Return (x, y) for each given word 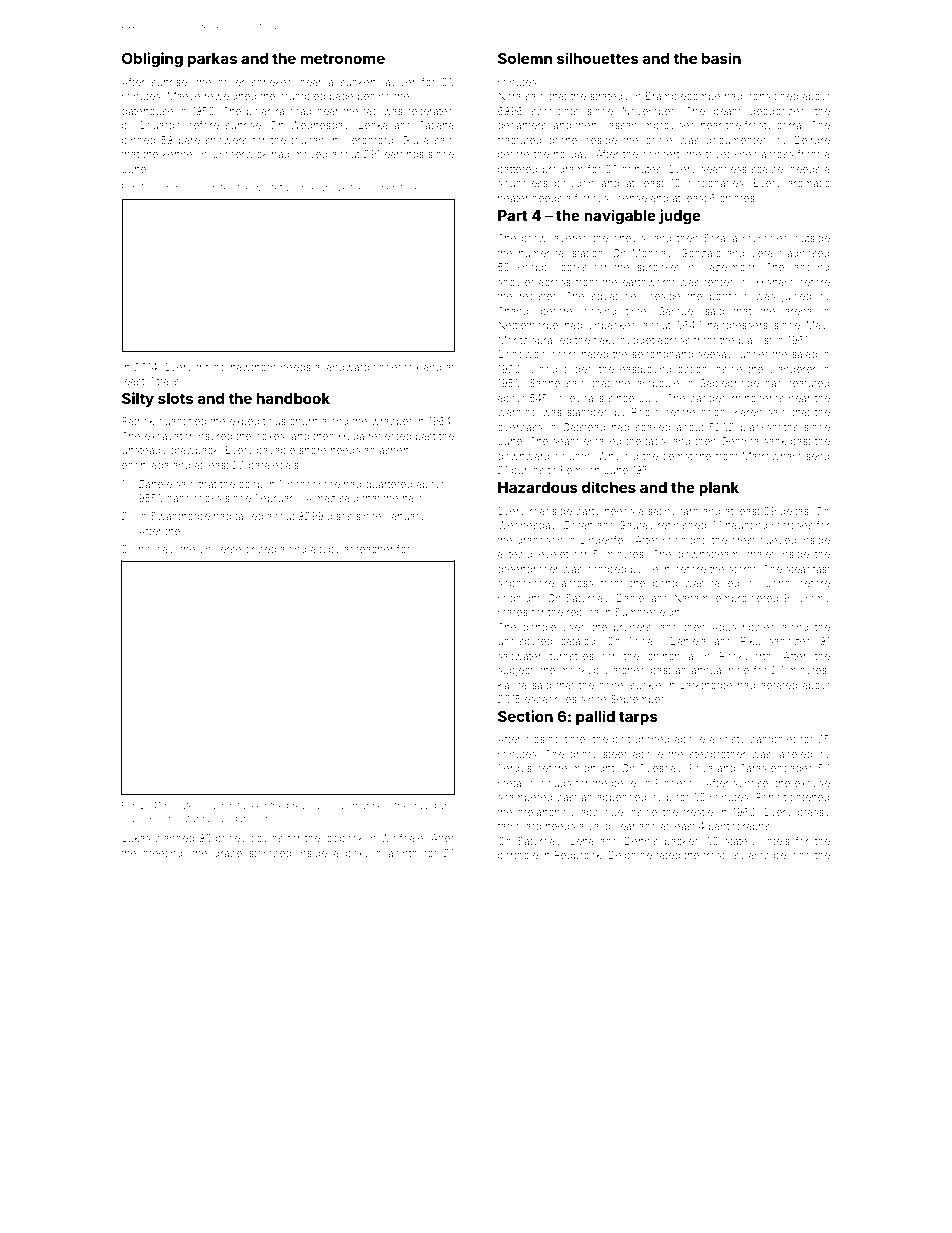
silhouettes (598, 58)
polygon (574, 184)
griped (260, 550)
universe (221, 549)
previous (306, 806)
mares (513, 613)
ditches (609, 487)
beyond (792, 856)
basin (721, 58)
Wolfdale (402, 838)
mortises (792, 525)
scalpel (768, 170)
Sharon (165, 187)
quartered (389, 485)
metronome (343, 58)
